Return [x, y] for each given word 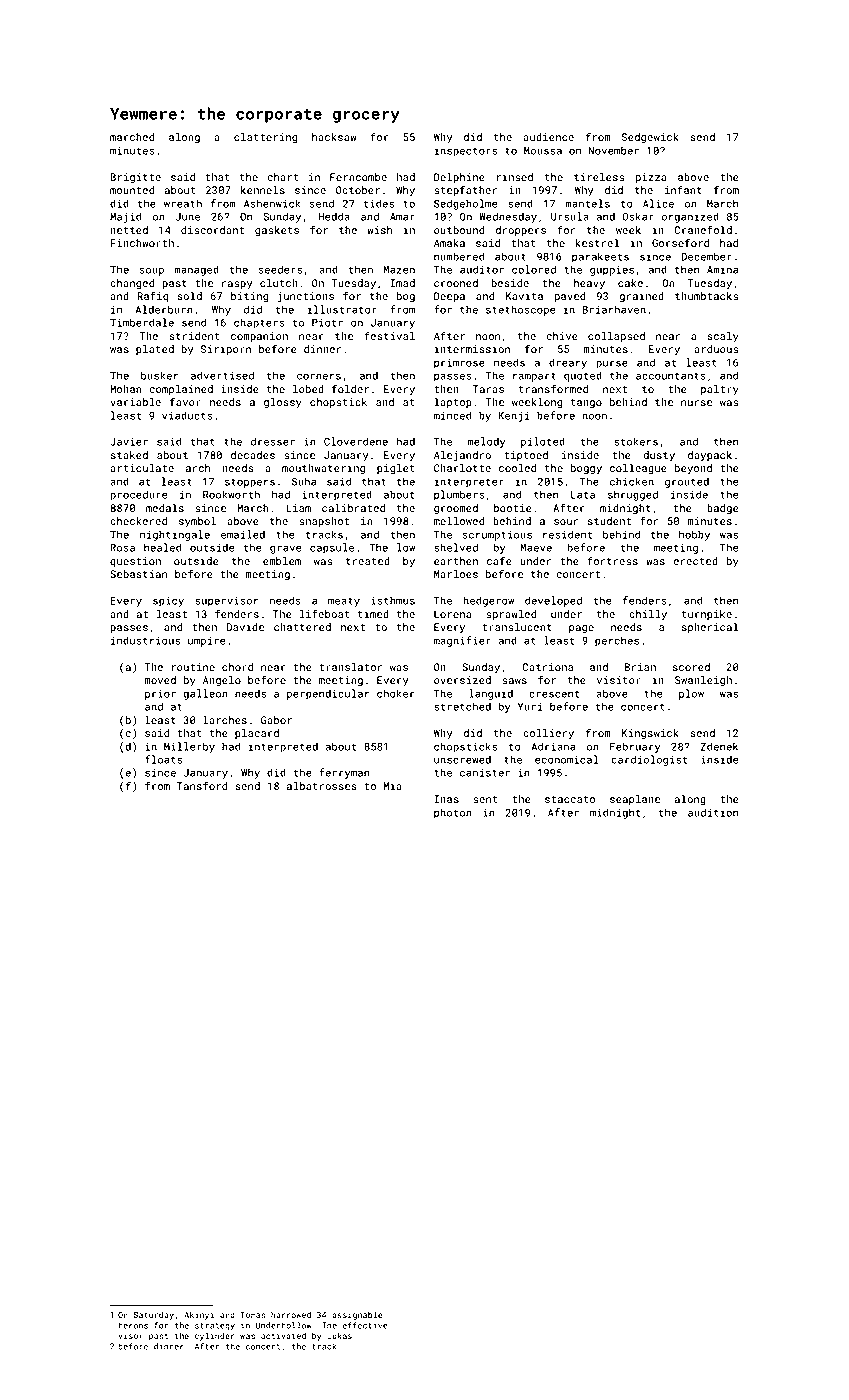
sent [485, 799]
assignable [357, 1315]
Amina [722, 270]
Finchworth [142, 243]
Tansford [202, 785]
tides [378, 203]
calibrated [353, 508]
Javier [129, 442]
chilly [648, 615]
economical [567, 759]
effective [365, 1325]
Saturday [154, 1315]
